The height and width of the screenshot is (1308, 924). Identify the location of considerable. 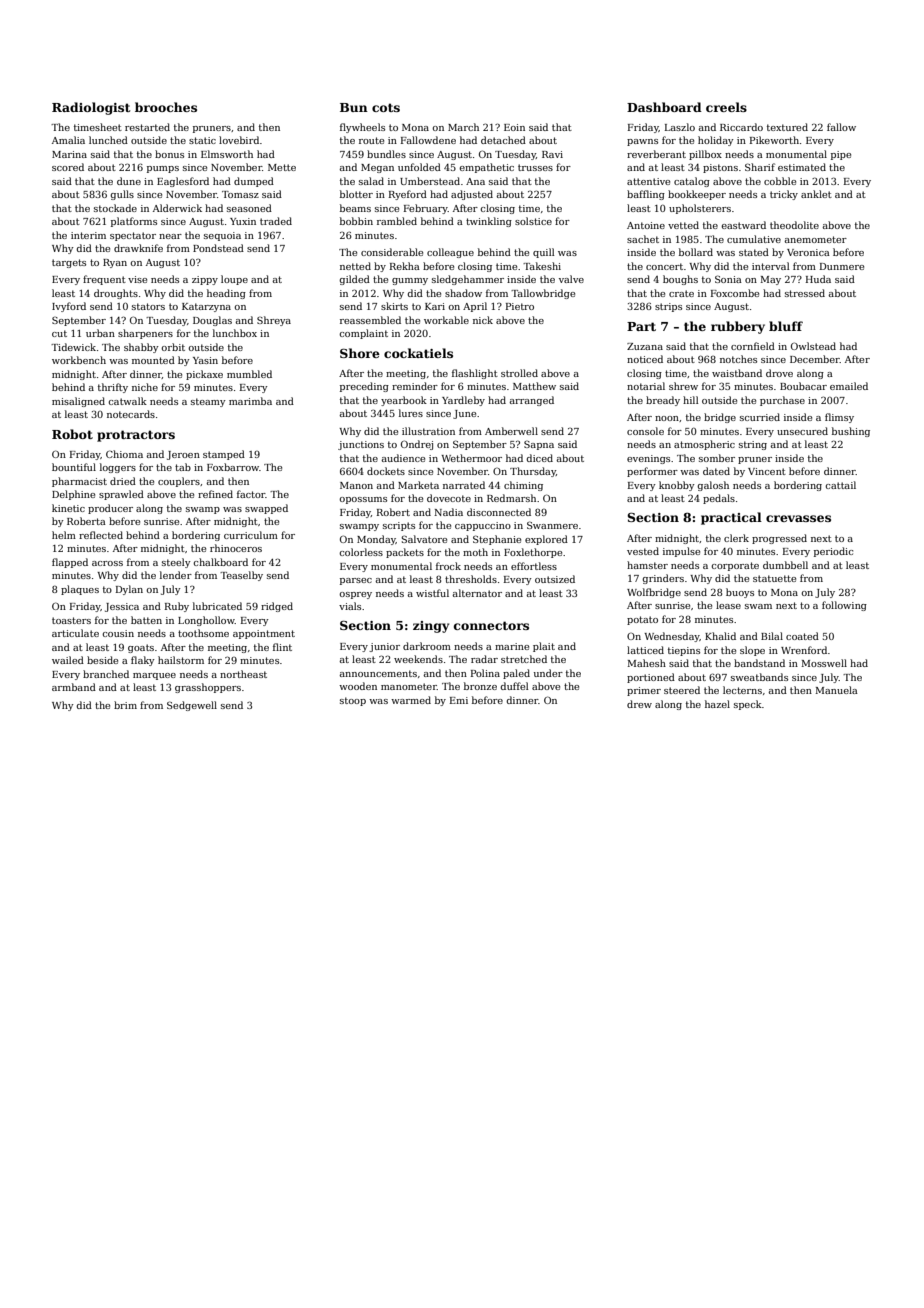
(392, 252).
